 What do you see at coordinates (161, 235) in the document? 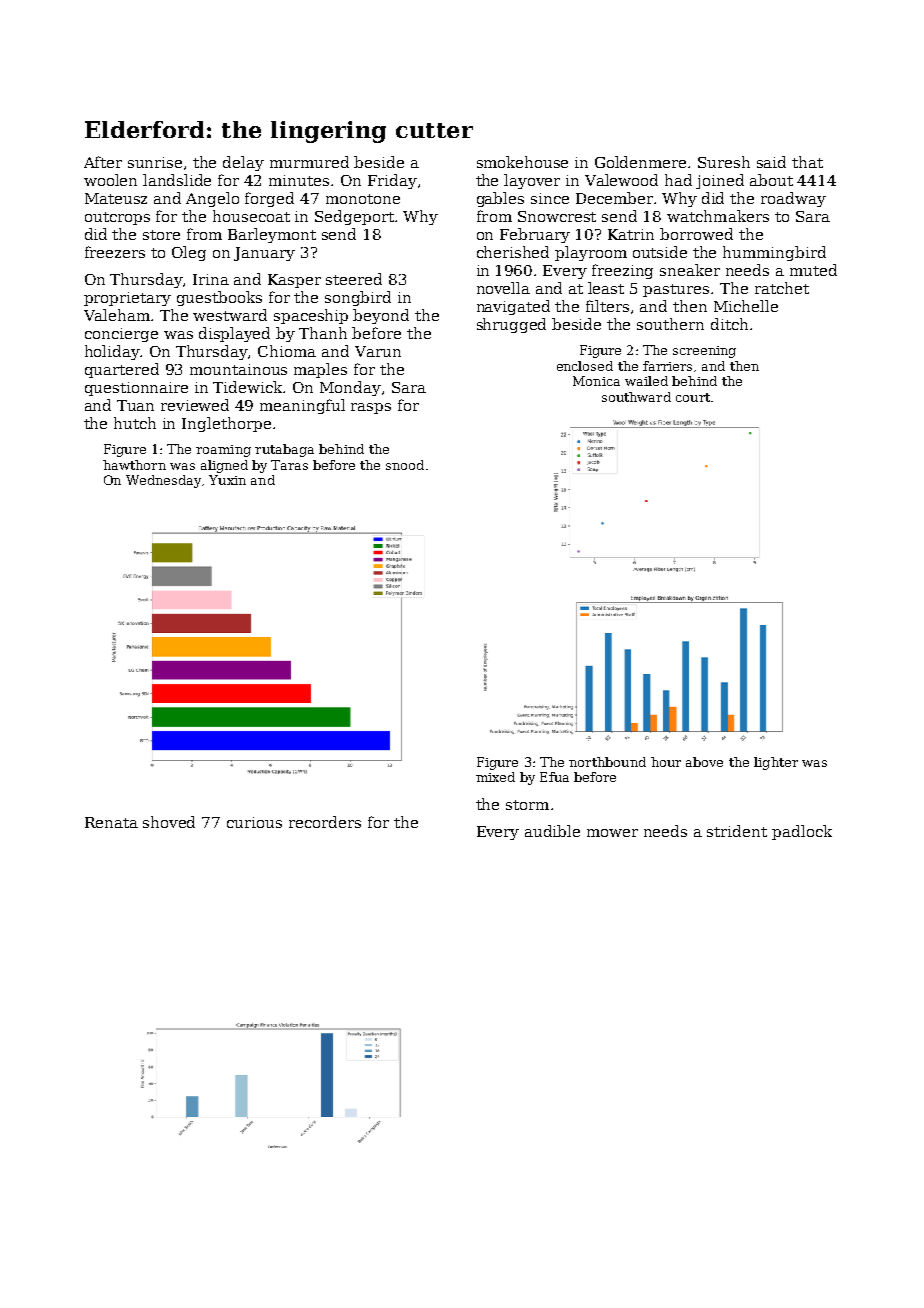
I see `store` at bounding box center [161, 235].
